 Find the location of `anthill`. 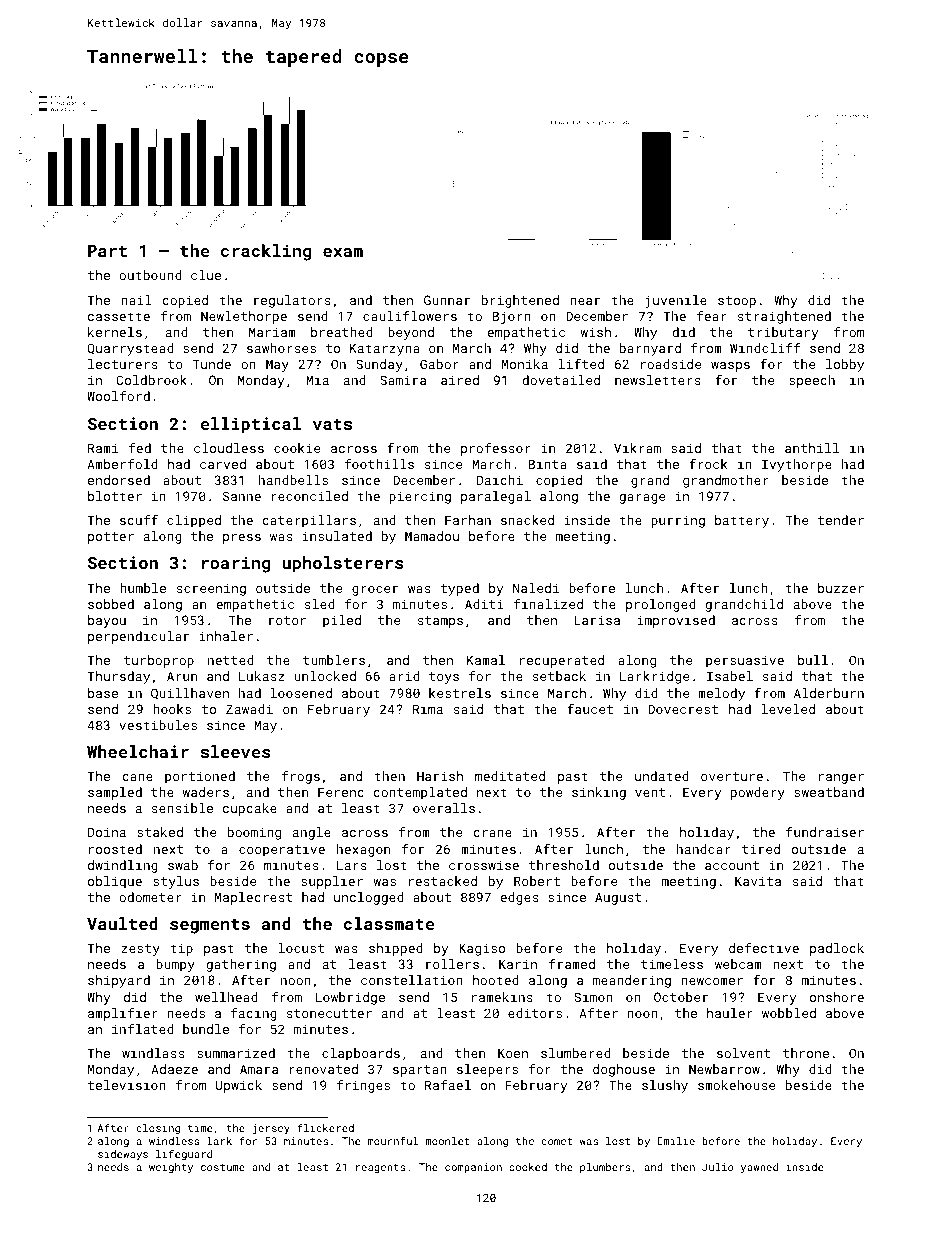

anthill is located at coordinates (812, 448).
